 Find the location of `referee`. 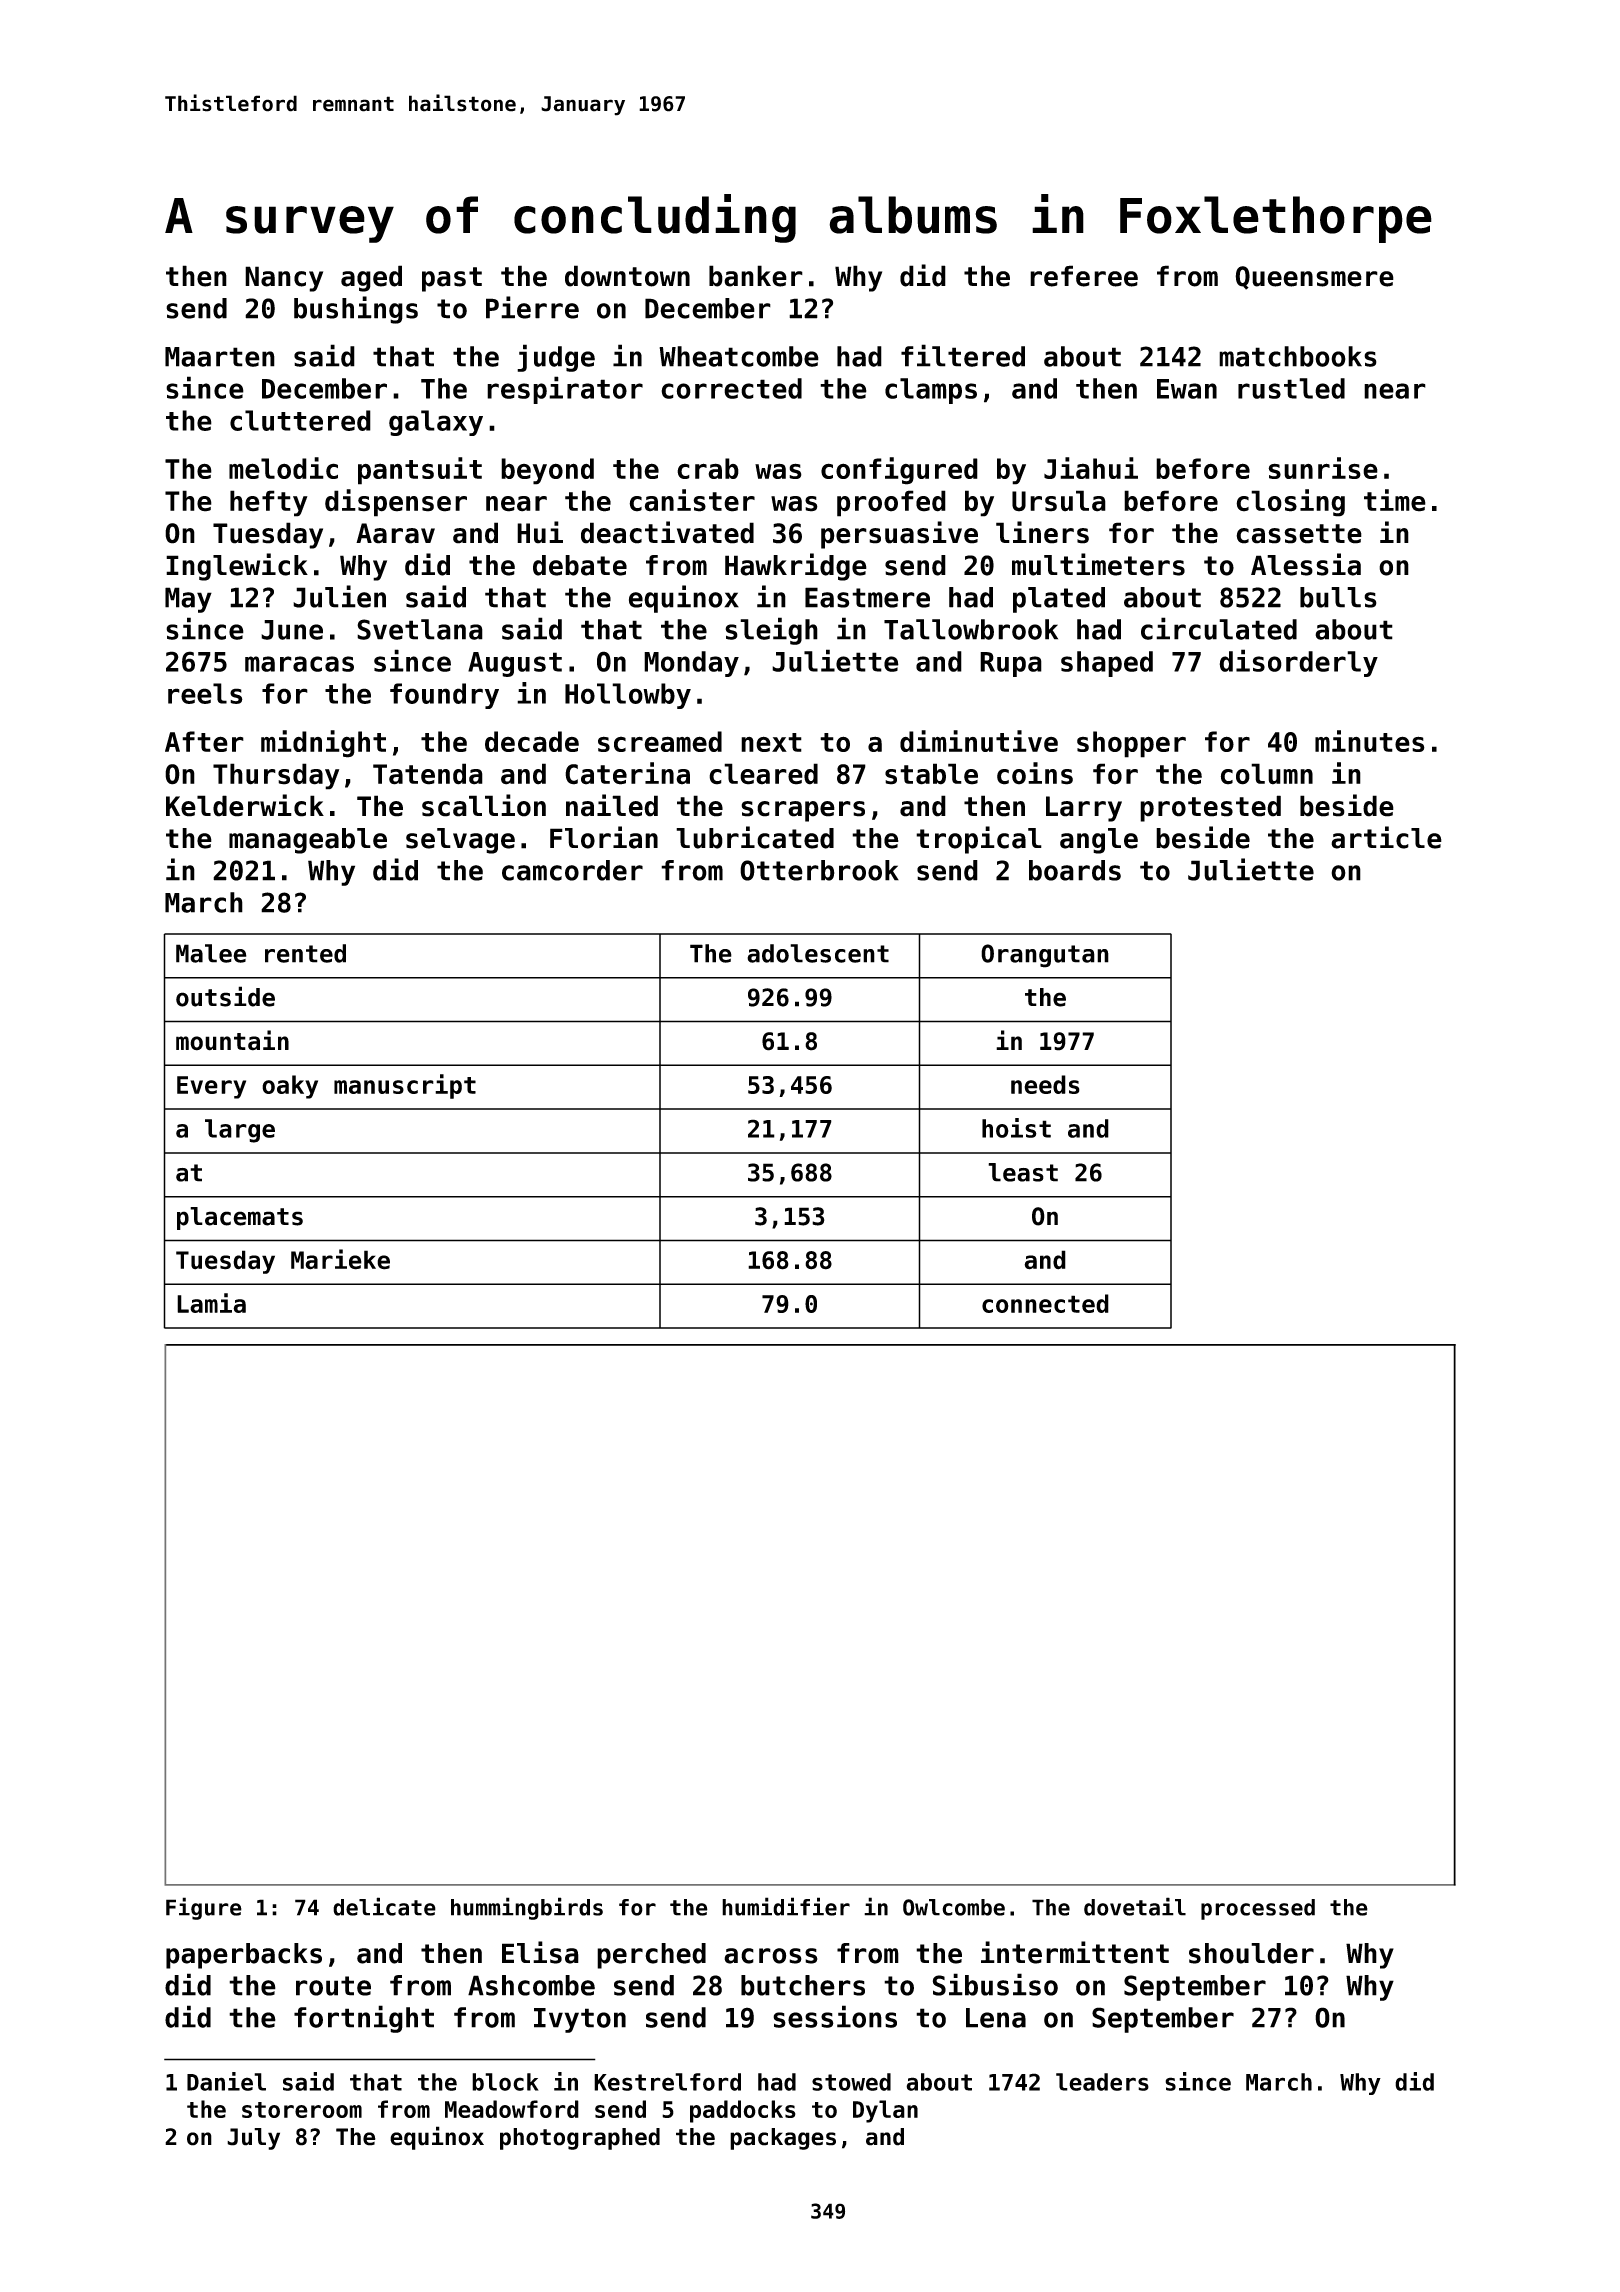

referee is located at coordinates (1084, 276).
